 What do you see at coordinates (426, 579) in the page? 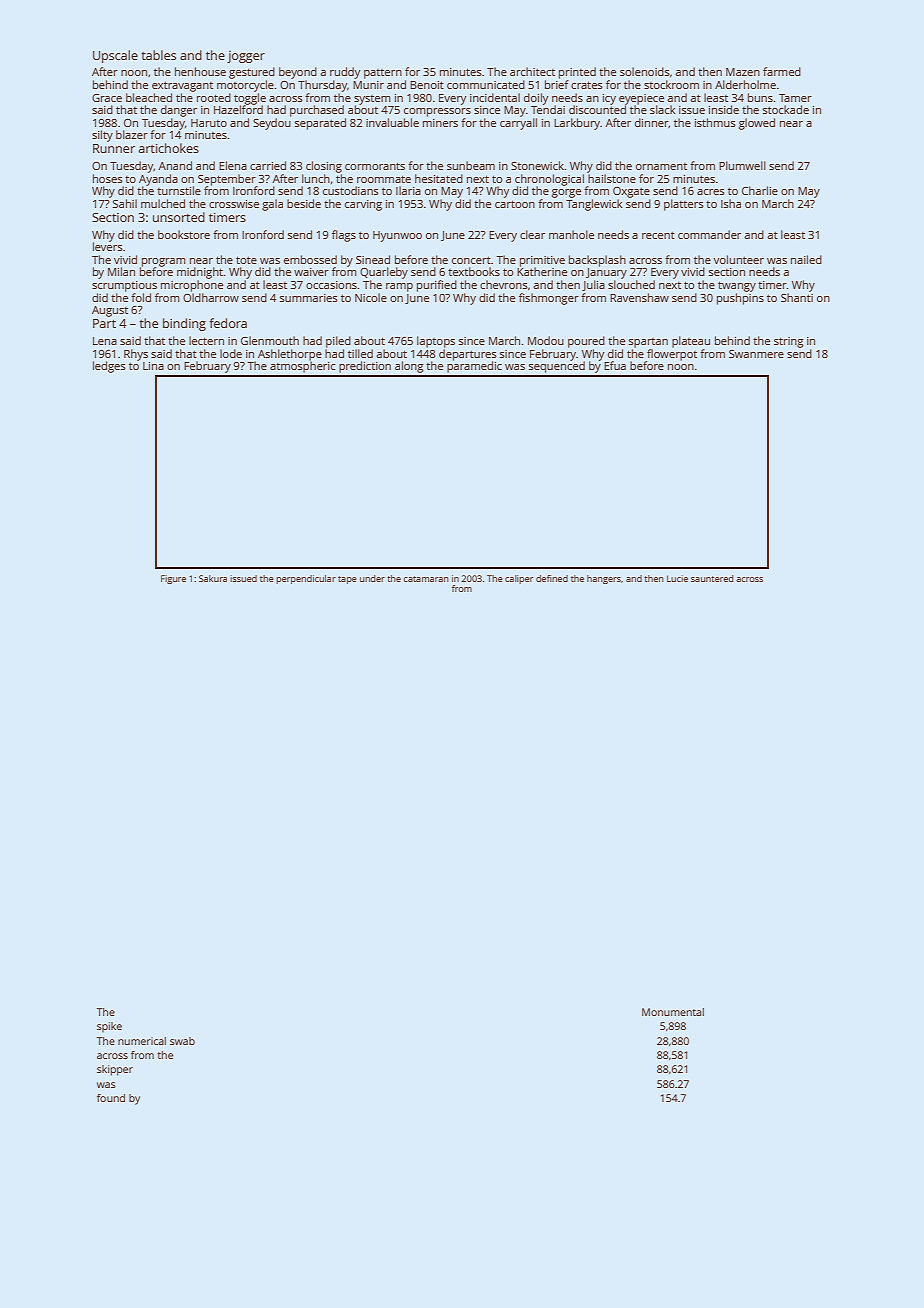
I see `catamaran` at bounding box center [426, 579].
